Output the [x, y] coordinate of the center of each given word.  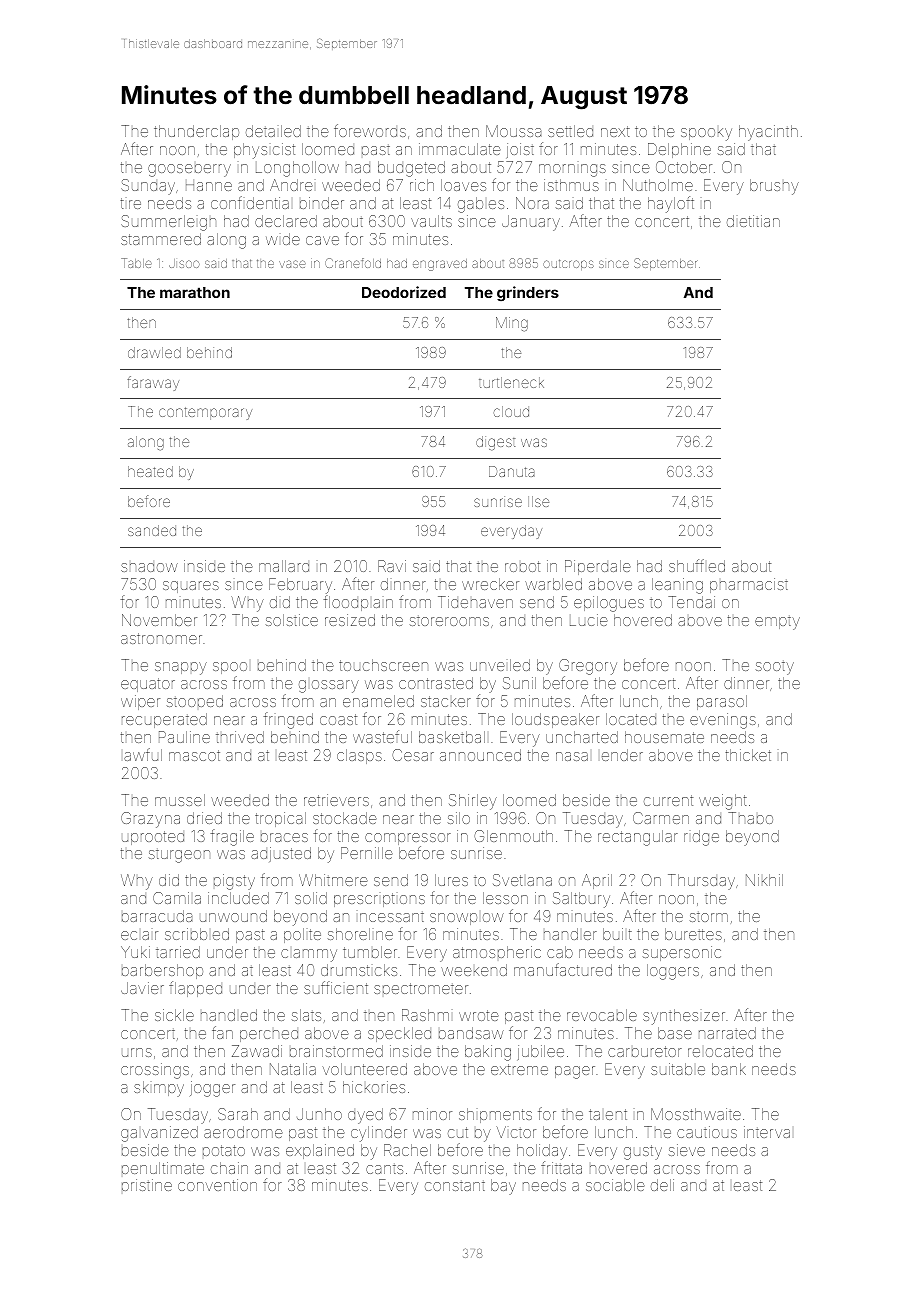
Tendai [691, 602]
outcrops [568, 264]
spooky [706, 134]
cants [384, 1168]
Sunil [519, 683]
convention [217, 1185]
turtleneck [511, 382]
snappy [181, 668]
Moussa [513, 131]
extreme [519, 1069]
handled [229, 1015]
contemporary [205, 413]
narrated [727, 1033]
